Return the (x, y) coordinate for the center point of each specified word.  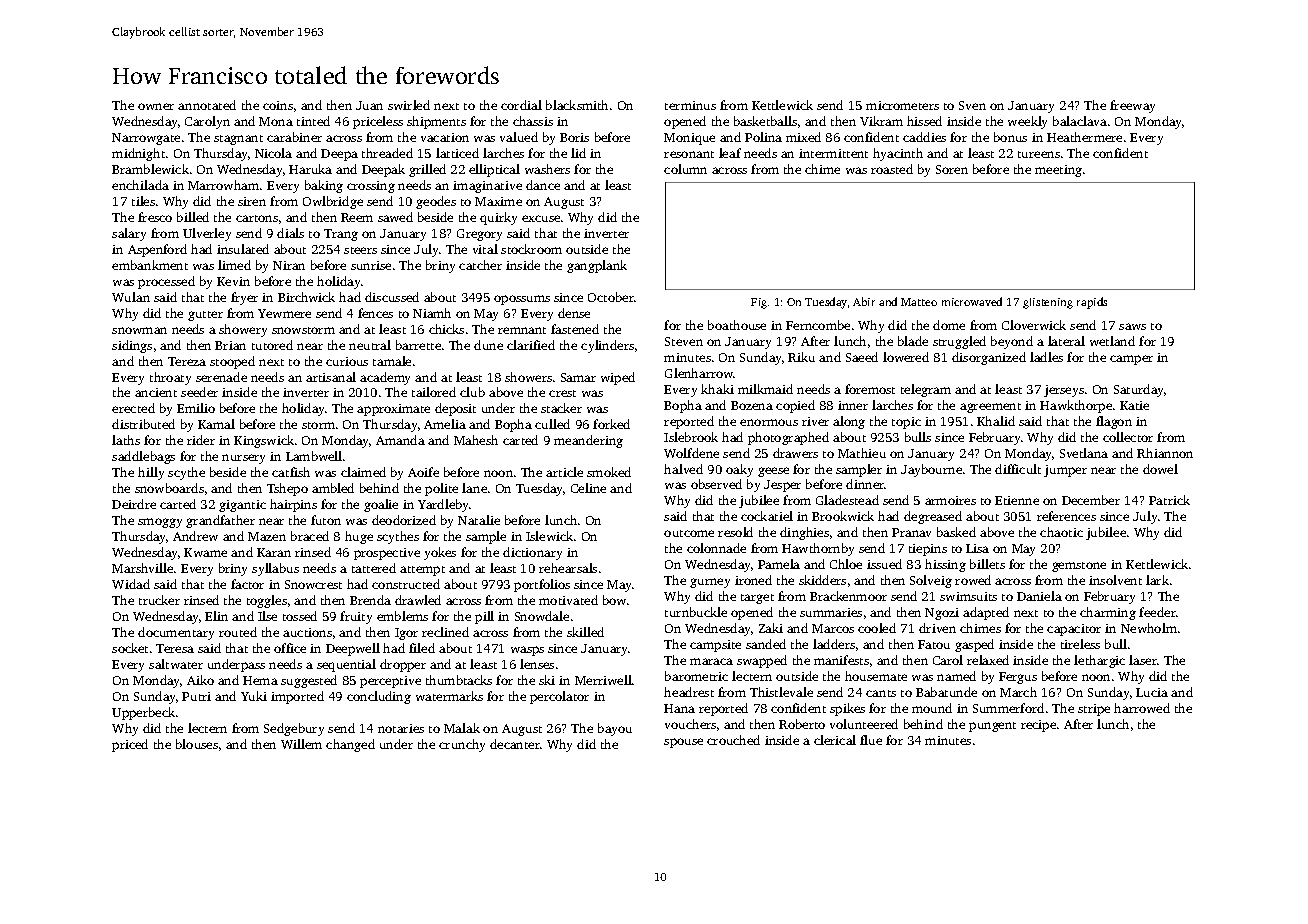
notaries (401, 728)
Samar (578, 377)
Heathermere (1084, 137)
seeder (199, 392)
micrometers (902, 105)
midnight (138, 154)
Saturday (1138, 390)
